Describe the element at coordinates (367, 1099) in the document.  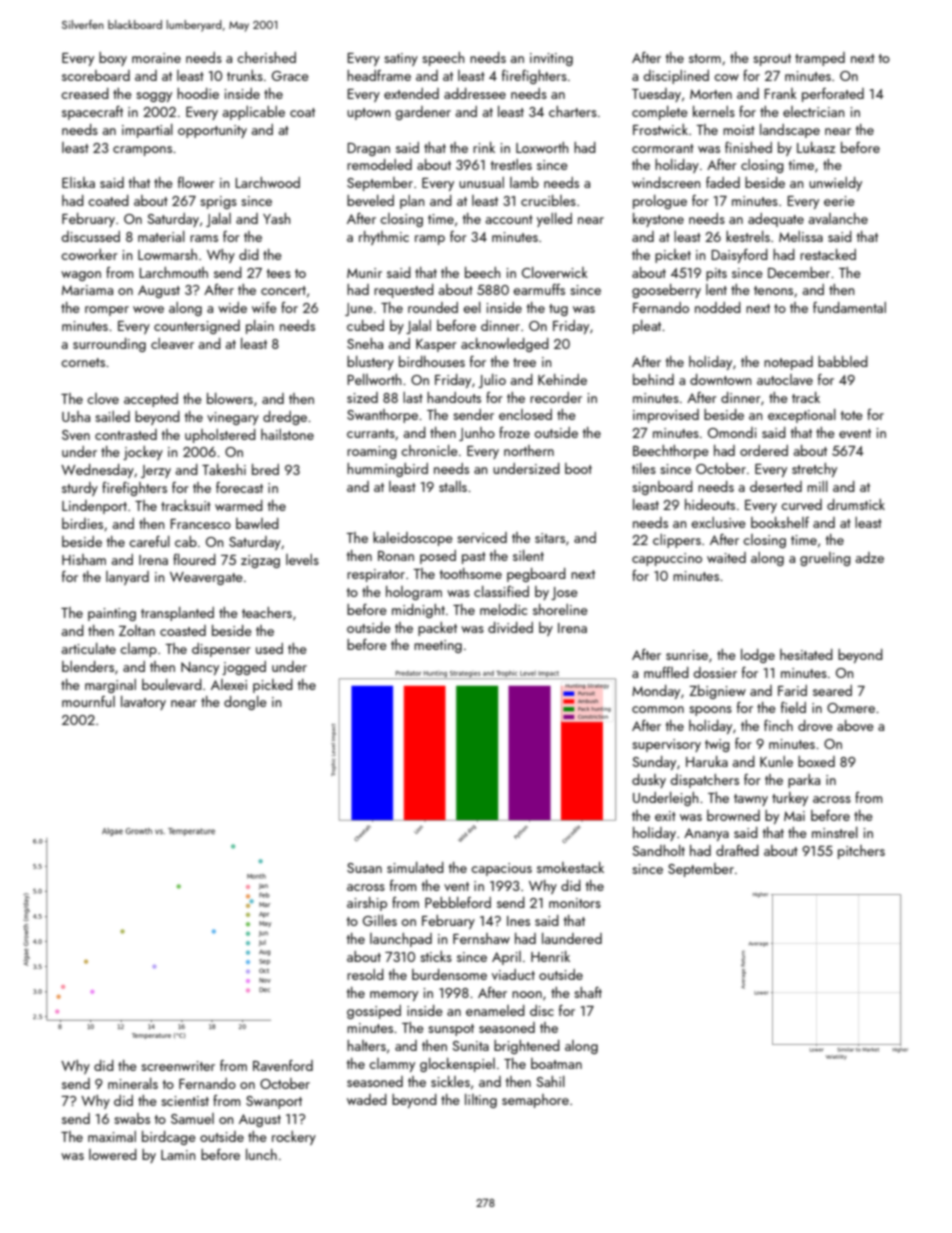
I see `waded` at that location.
